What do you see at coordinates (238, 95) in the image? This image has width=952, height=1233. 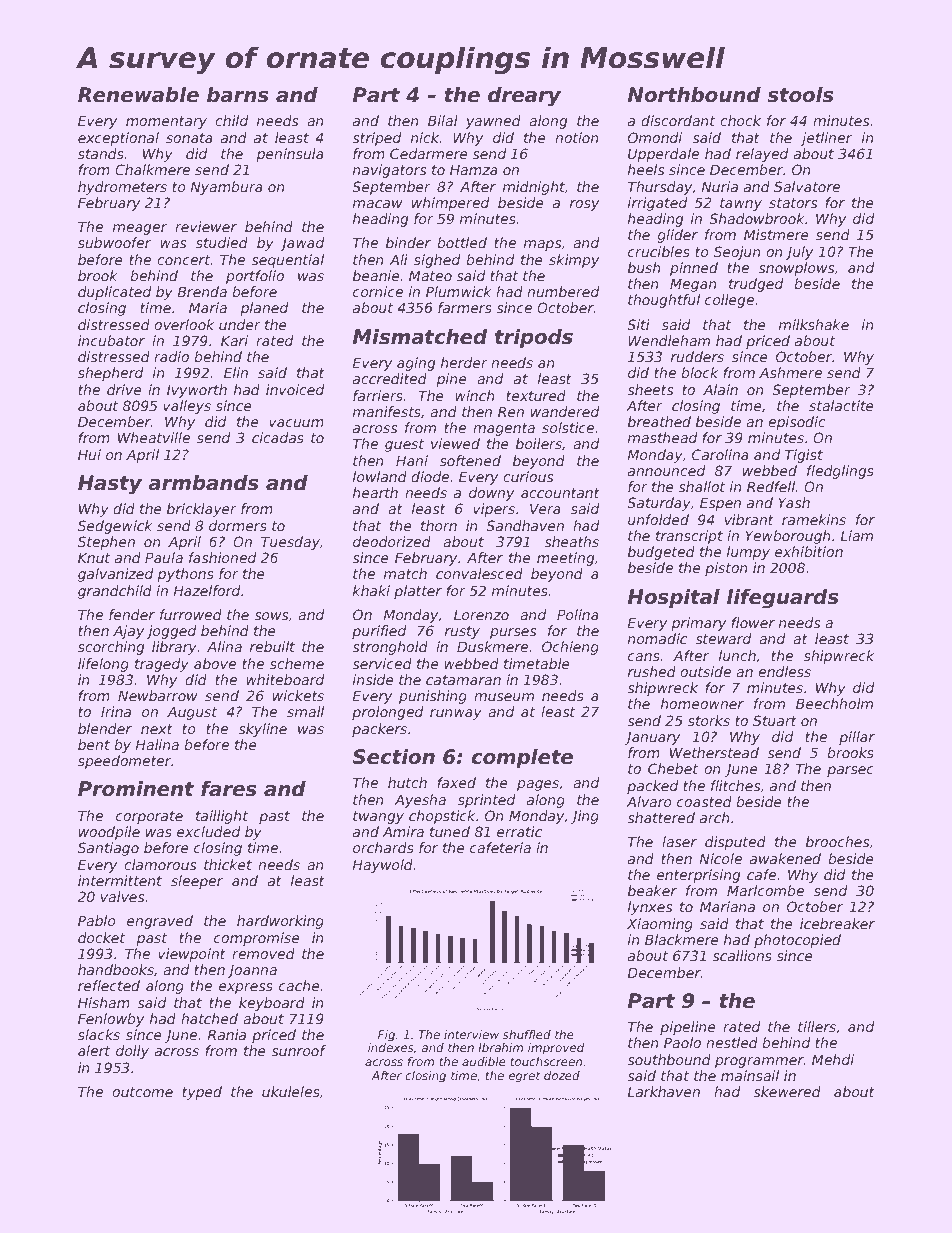 I see `barns` at bounding box center [238, 95].
